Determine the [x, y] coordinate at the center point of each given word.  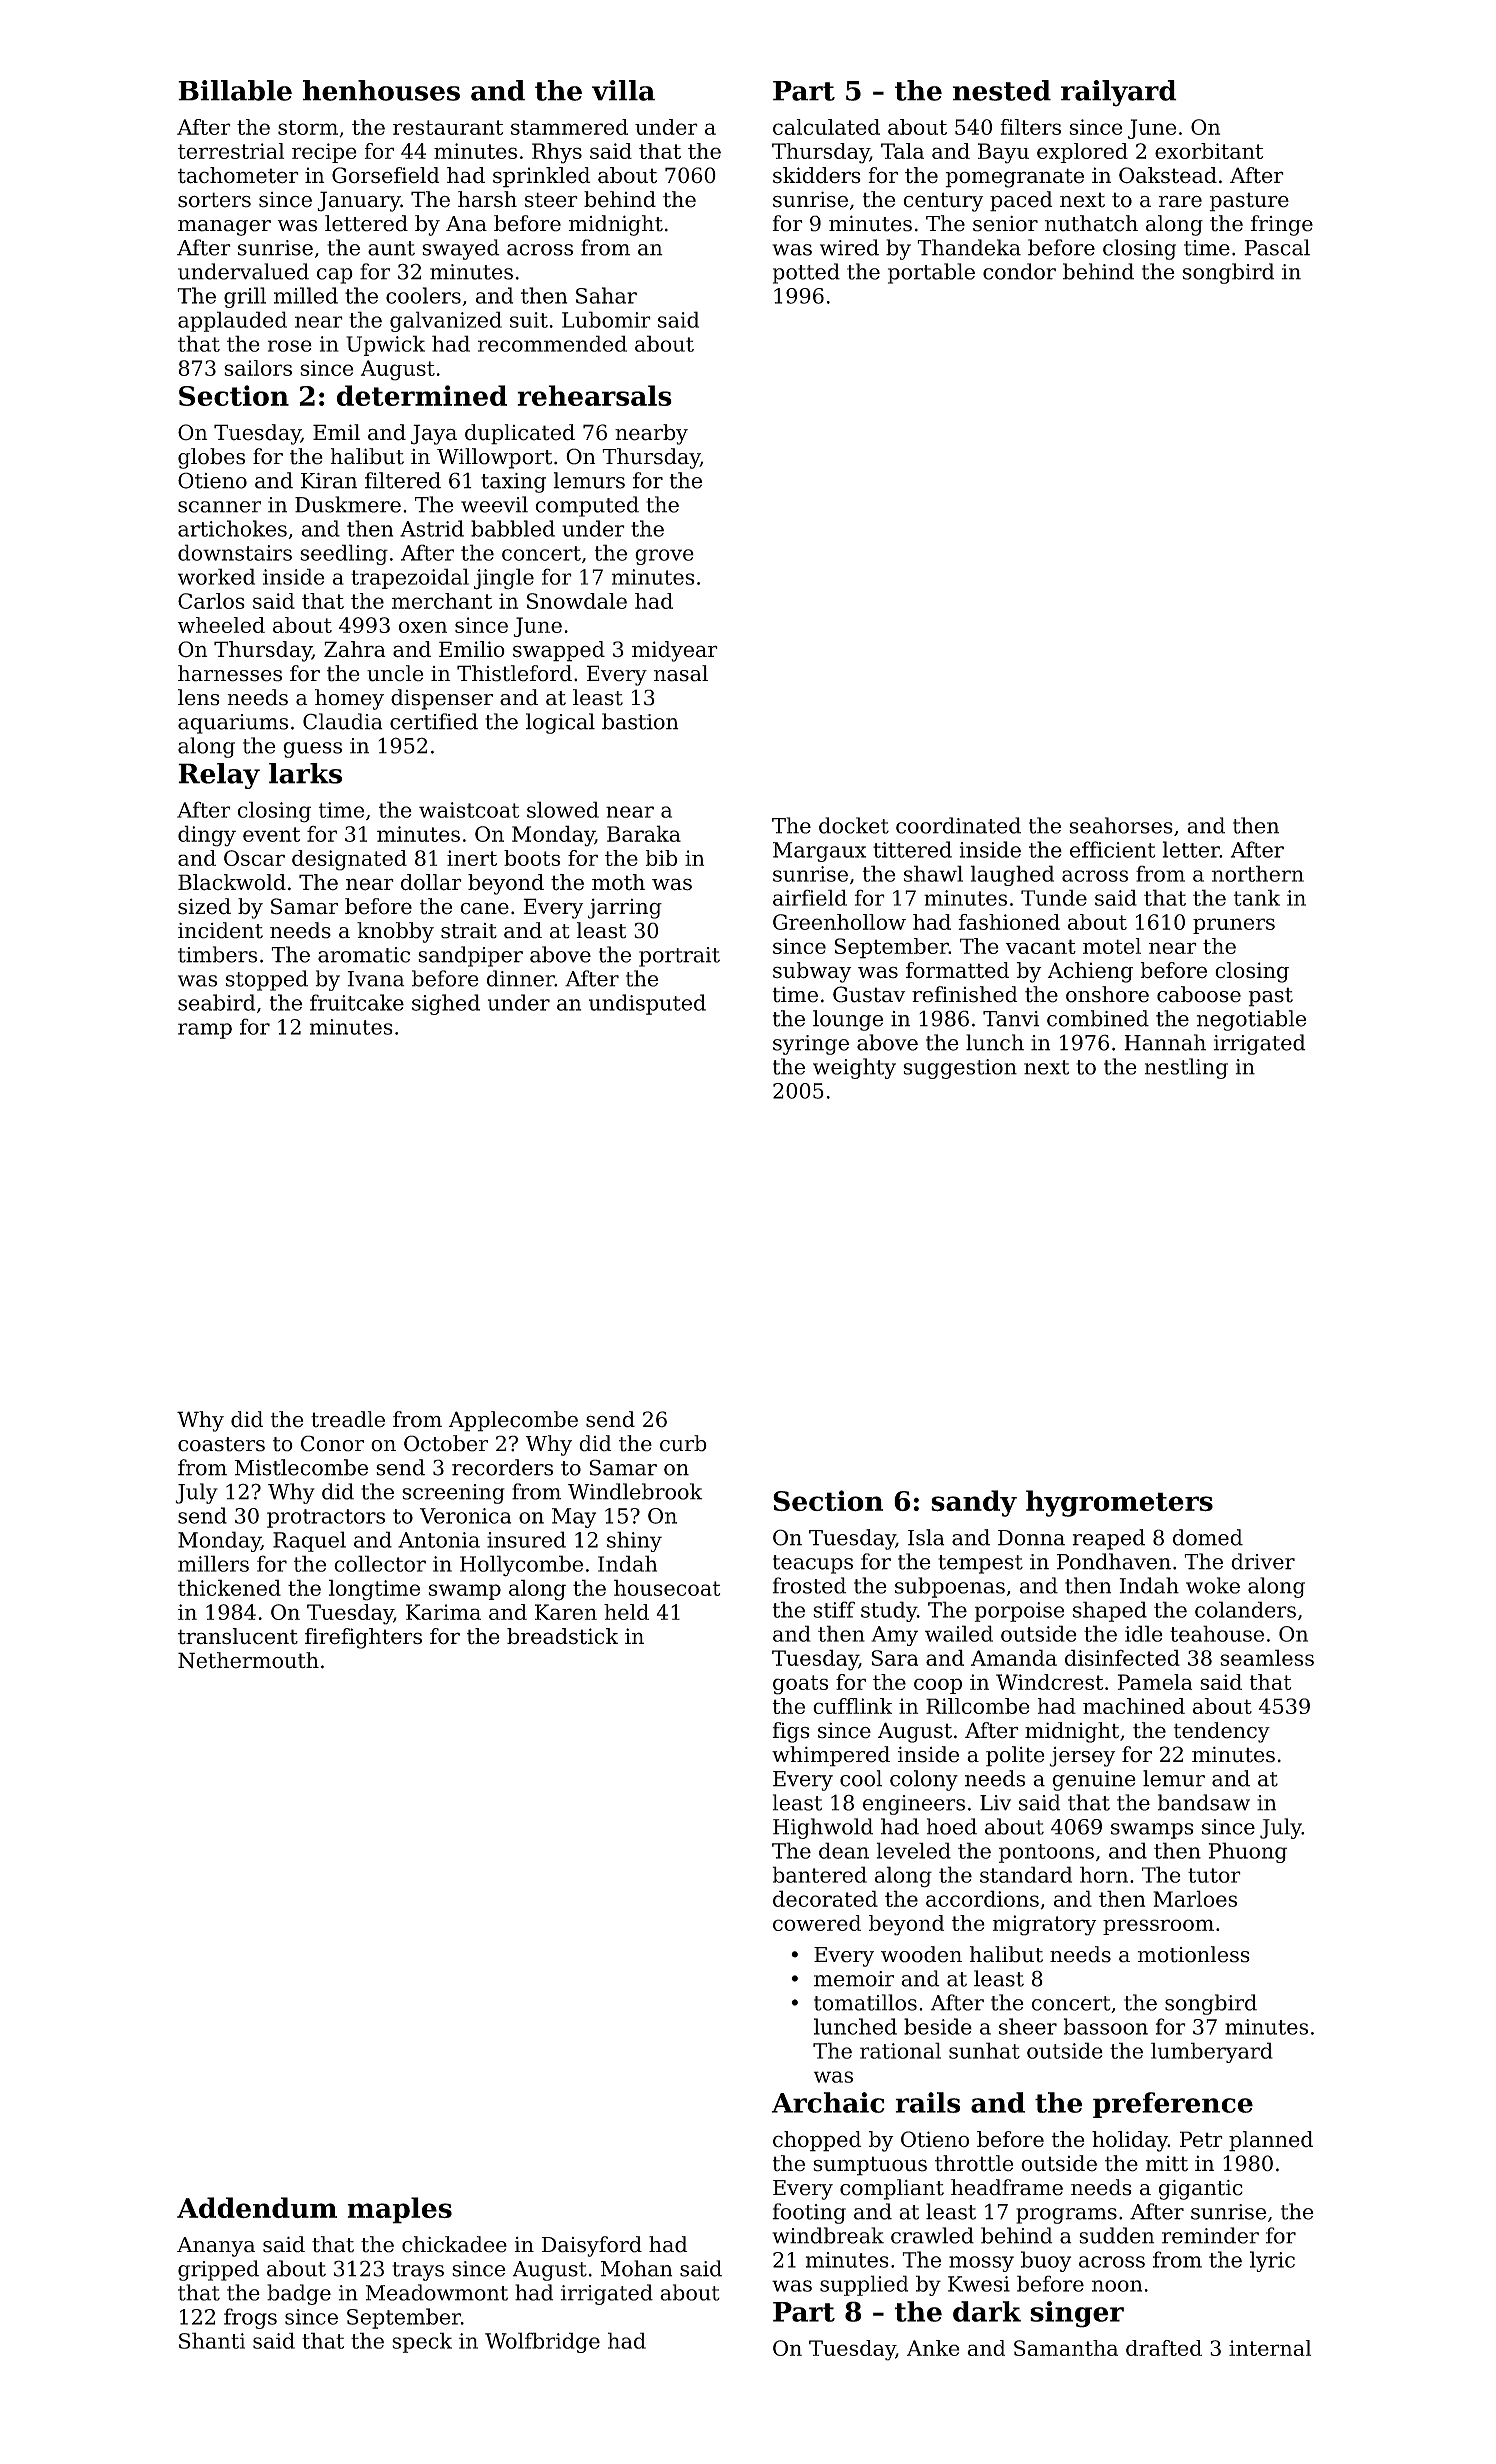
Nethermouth [248, 1660]
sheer [1028, 2026]
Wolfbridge [542, 2342]
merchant [441, 601]
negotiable [1251, 1020]
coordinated [958, 825]
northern [1258, 873]
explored [1082, 153]
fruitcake [357, 1002]
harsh [487, 199]
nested [1002, 90]
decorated [825, 1898]
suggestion [960, 1069]
